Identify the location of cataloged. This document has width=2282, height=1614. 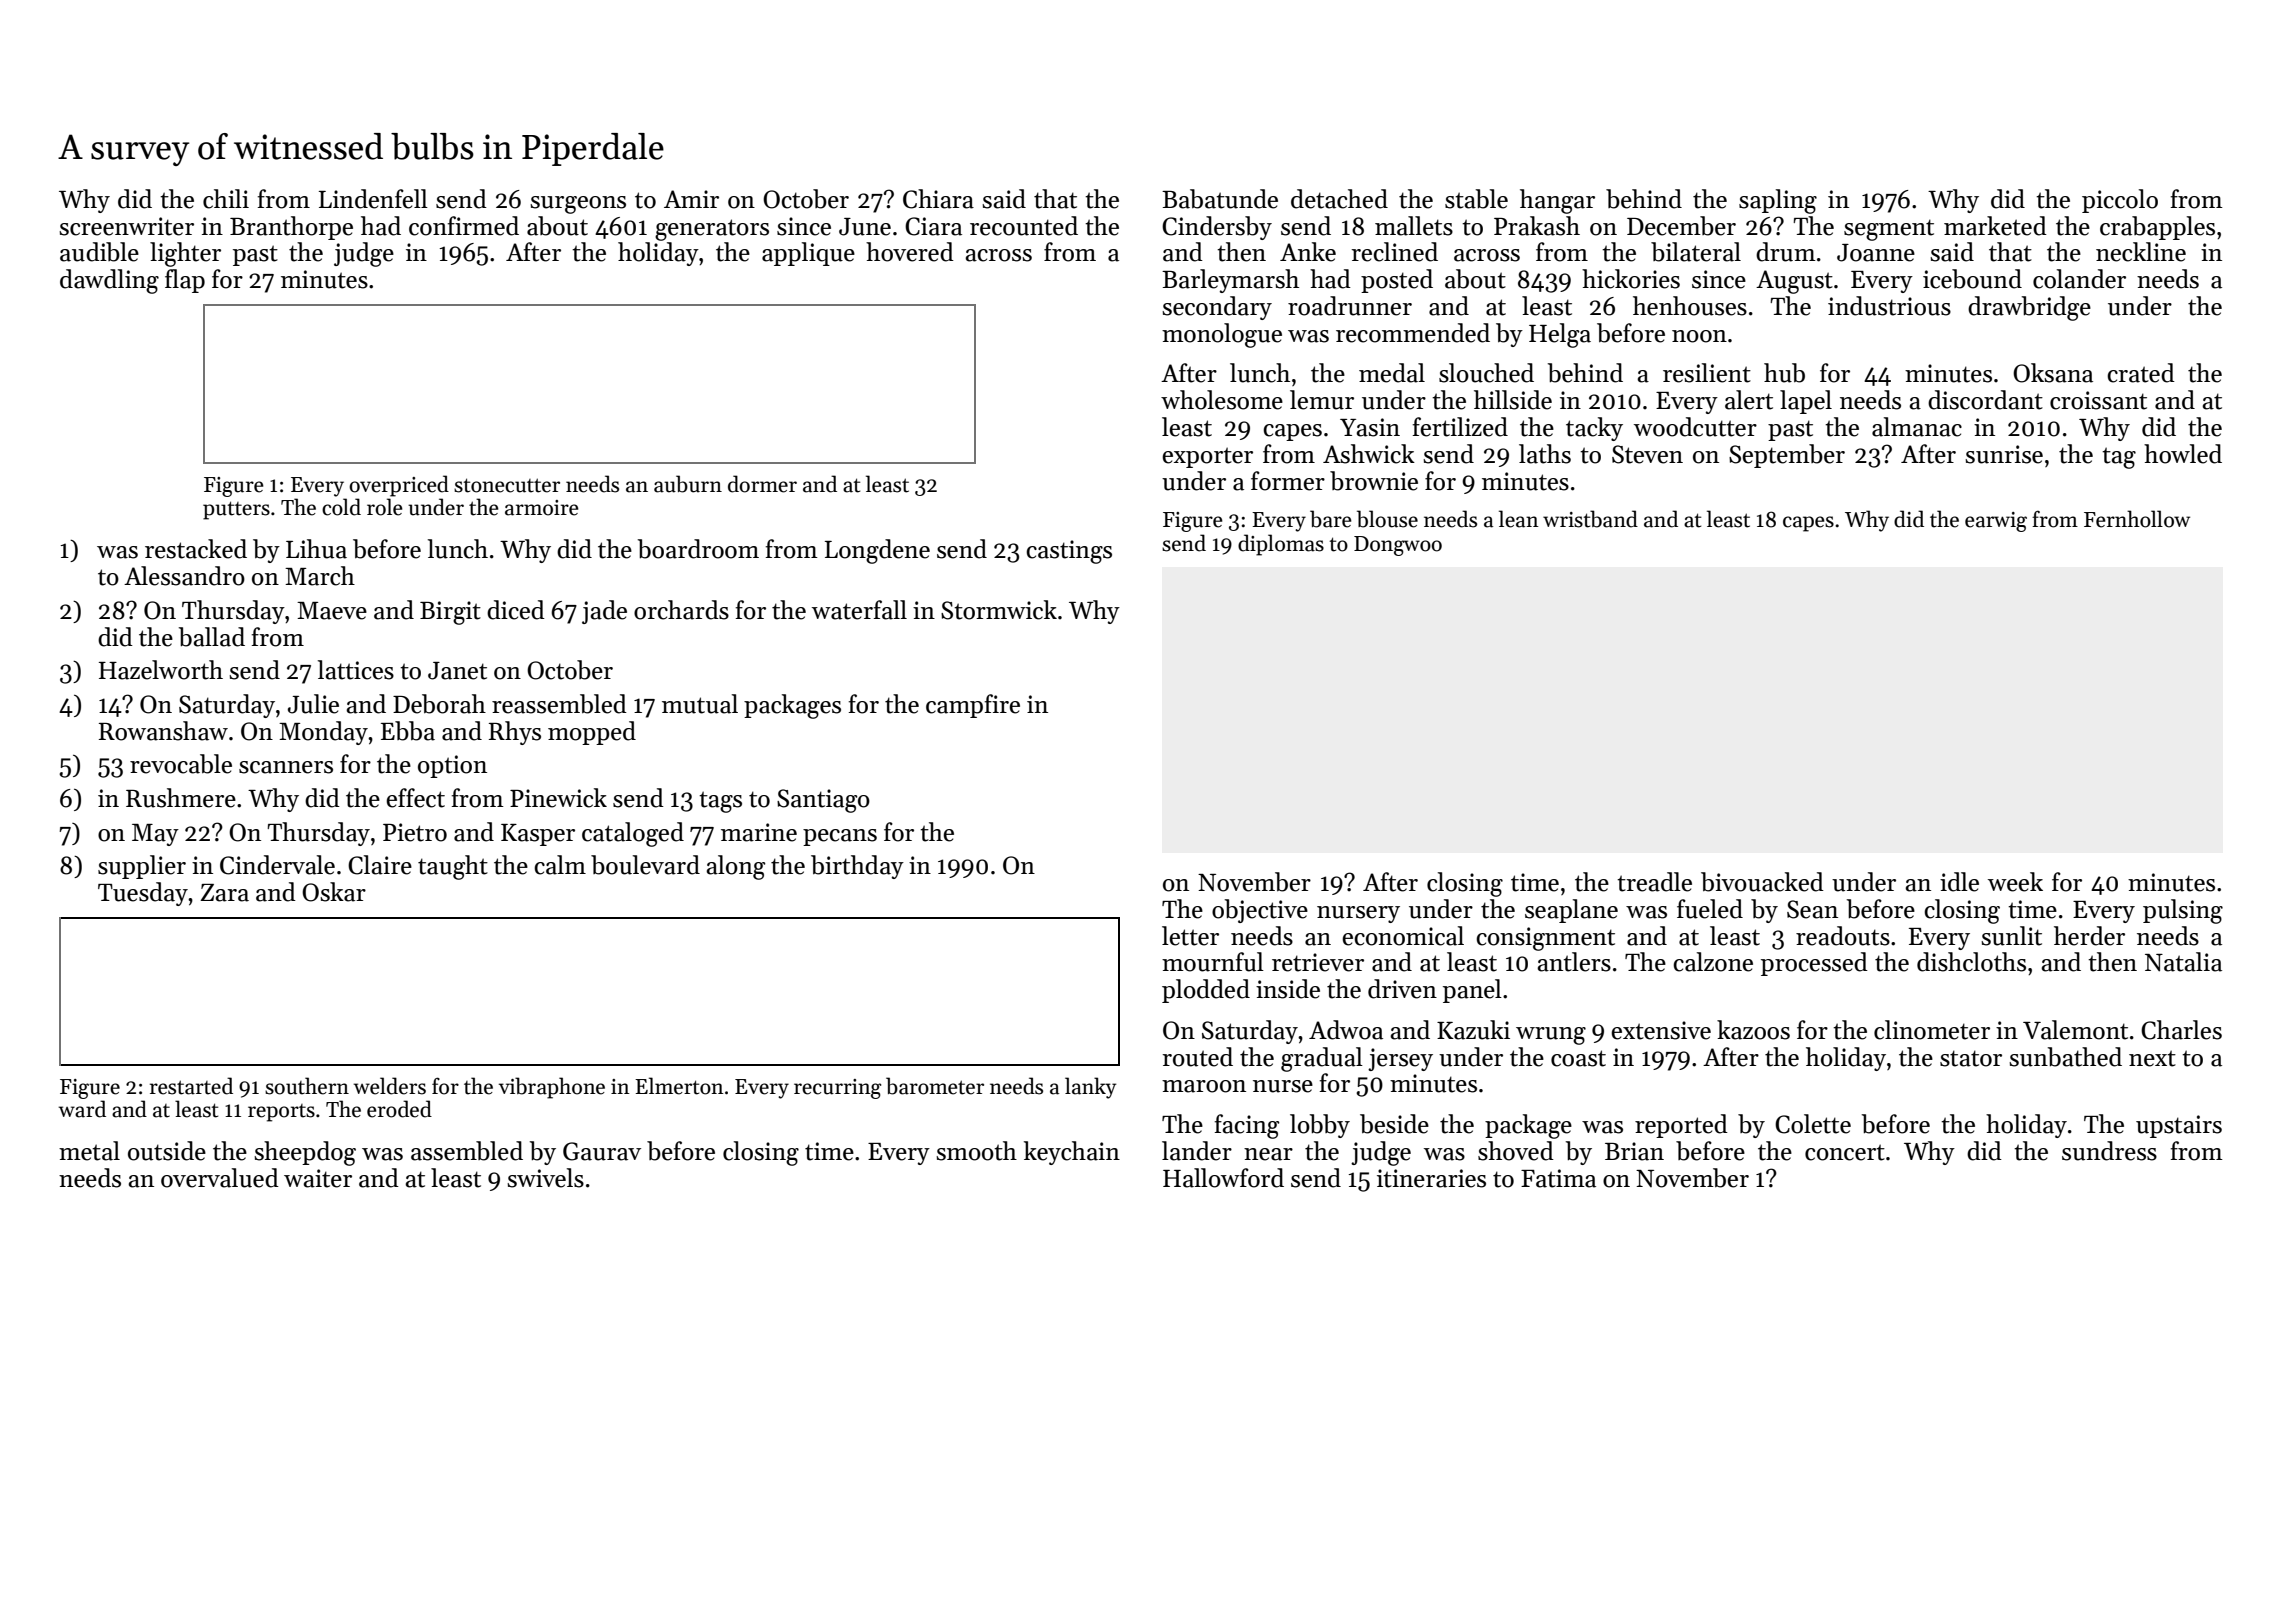
(633, 834).
